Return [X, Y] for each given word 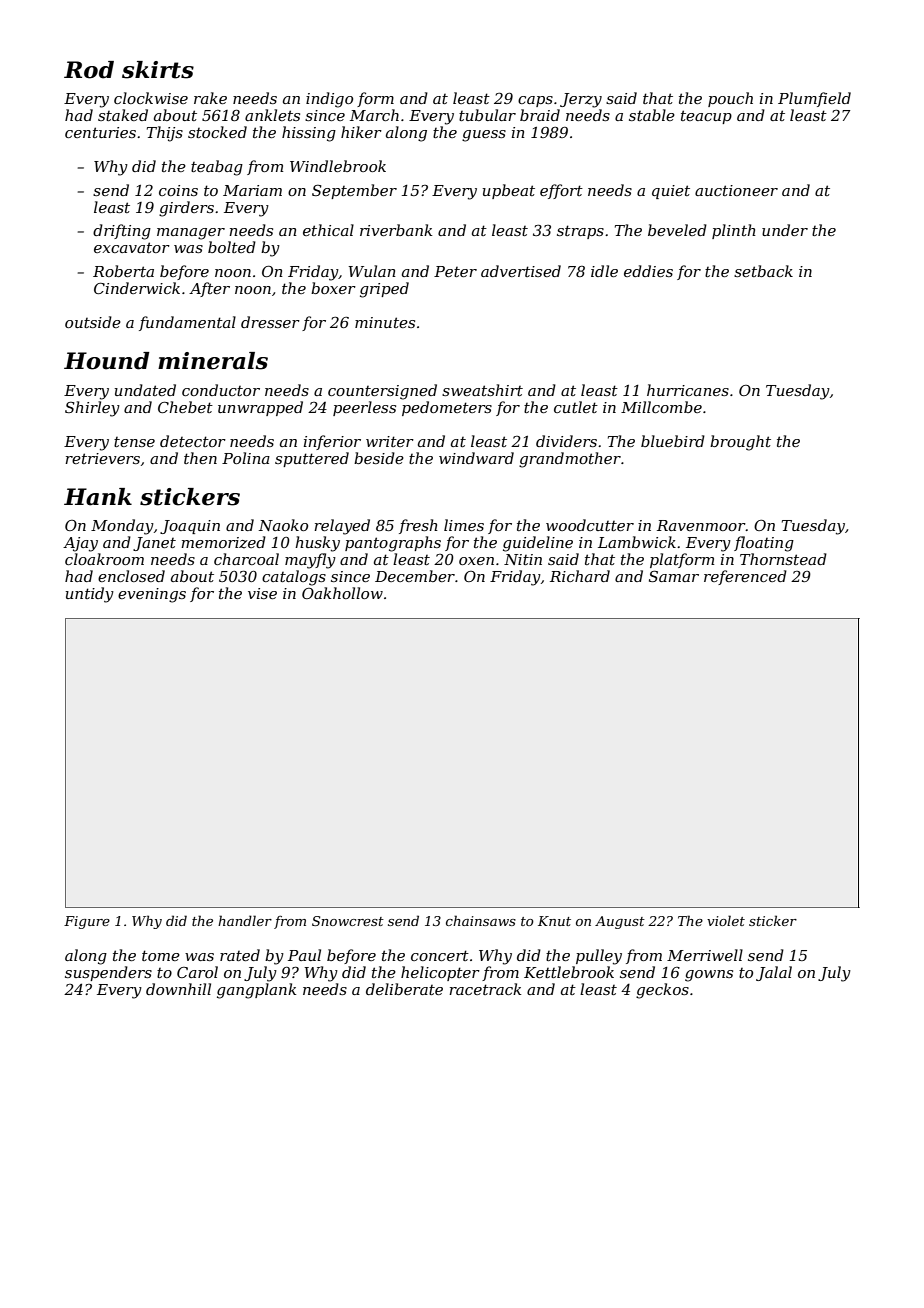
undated [145, 390]
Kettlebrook [569, 972]
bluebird [673, 441]
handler [245, 920]
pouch [730, 99]
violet [726, 920]
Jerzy [581, 100]
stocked [217, 132]
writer [390, 441]
